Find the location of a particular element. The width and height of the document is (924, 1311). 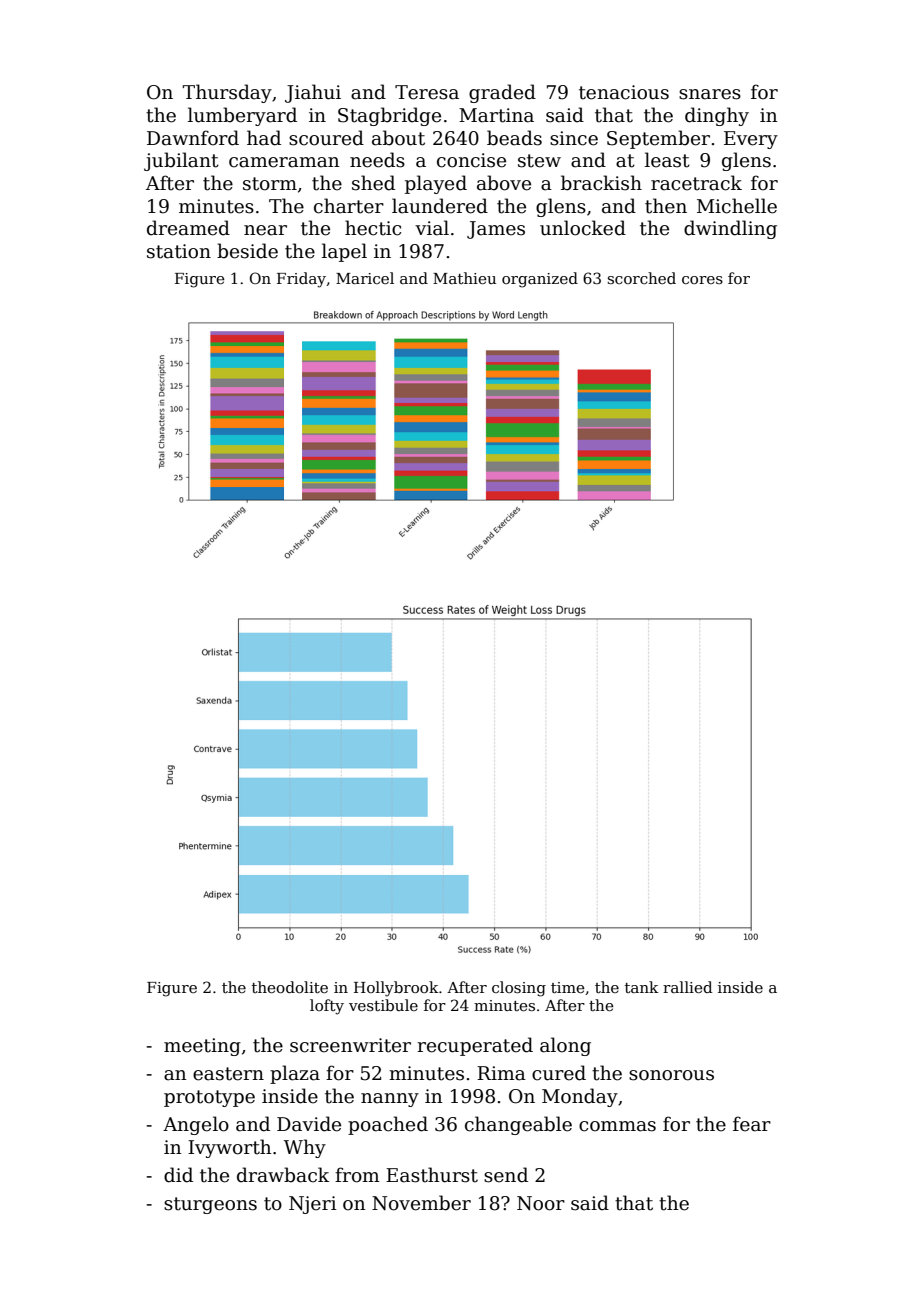

Njeri is located at coordinates (313, 1205).
